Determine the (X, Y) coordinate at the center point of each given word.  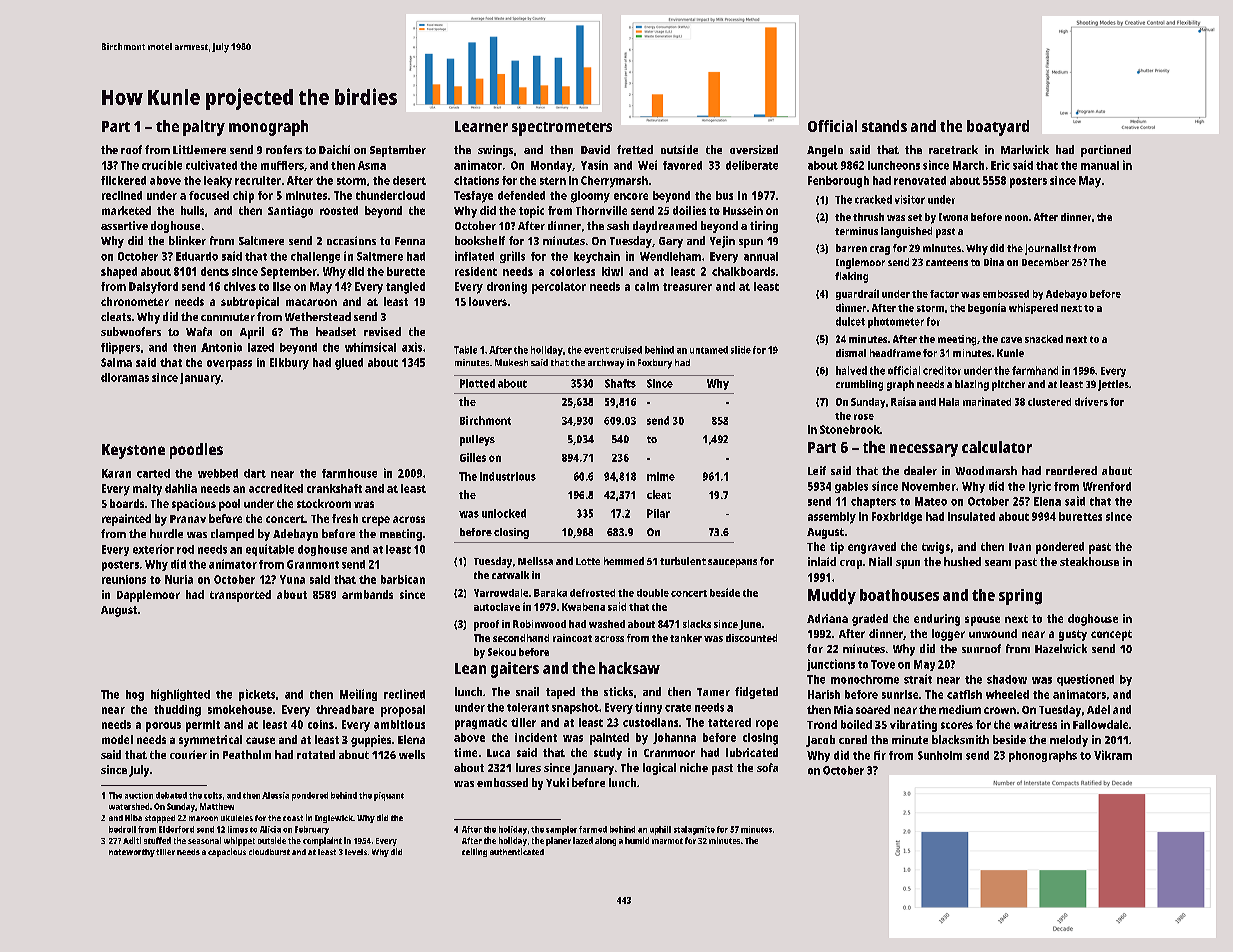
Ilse (282, 286)
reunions (124, 579)
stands (884, 126)
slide (741, 350)
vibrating (913, 726)
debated (171, 795)
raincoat (572, 638)
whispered (1033, 308)
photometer (896, 322)
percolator (559, 288)
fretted (635, 149)
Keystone (133, 451)
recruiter (258, 180)
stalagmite (694, 830)
